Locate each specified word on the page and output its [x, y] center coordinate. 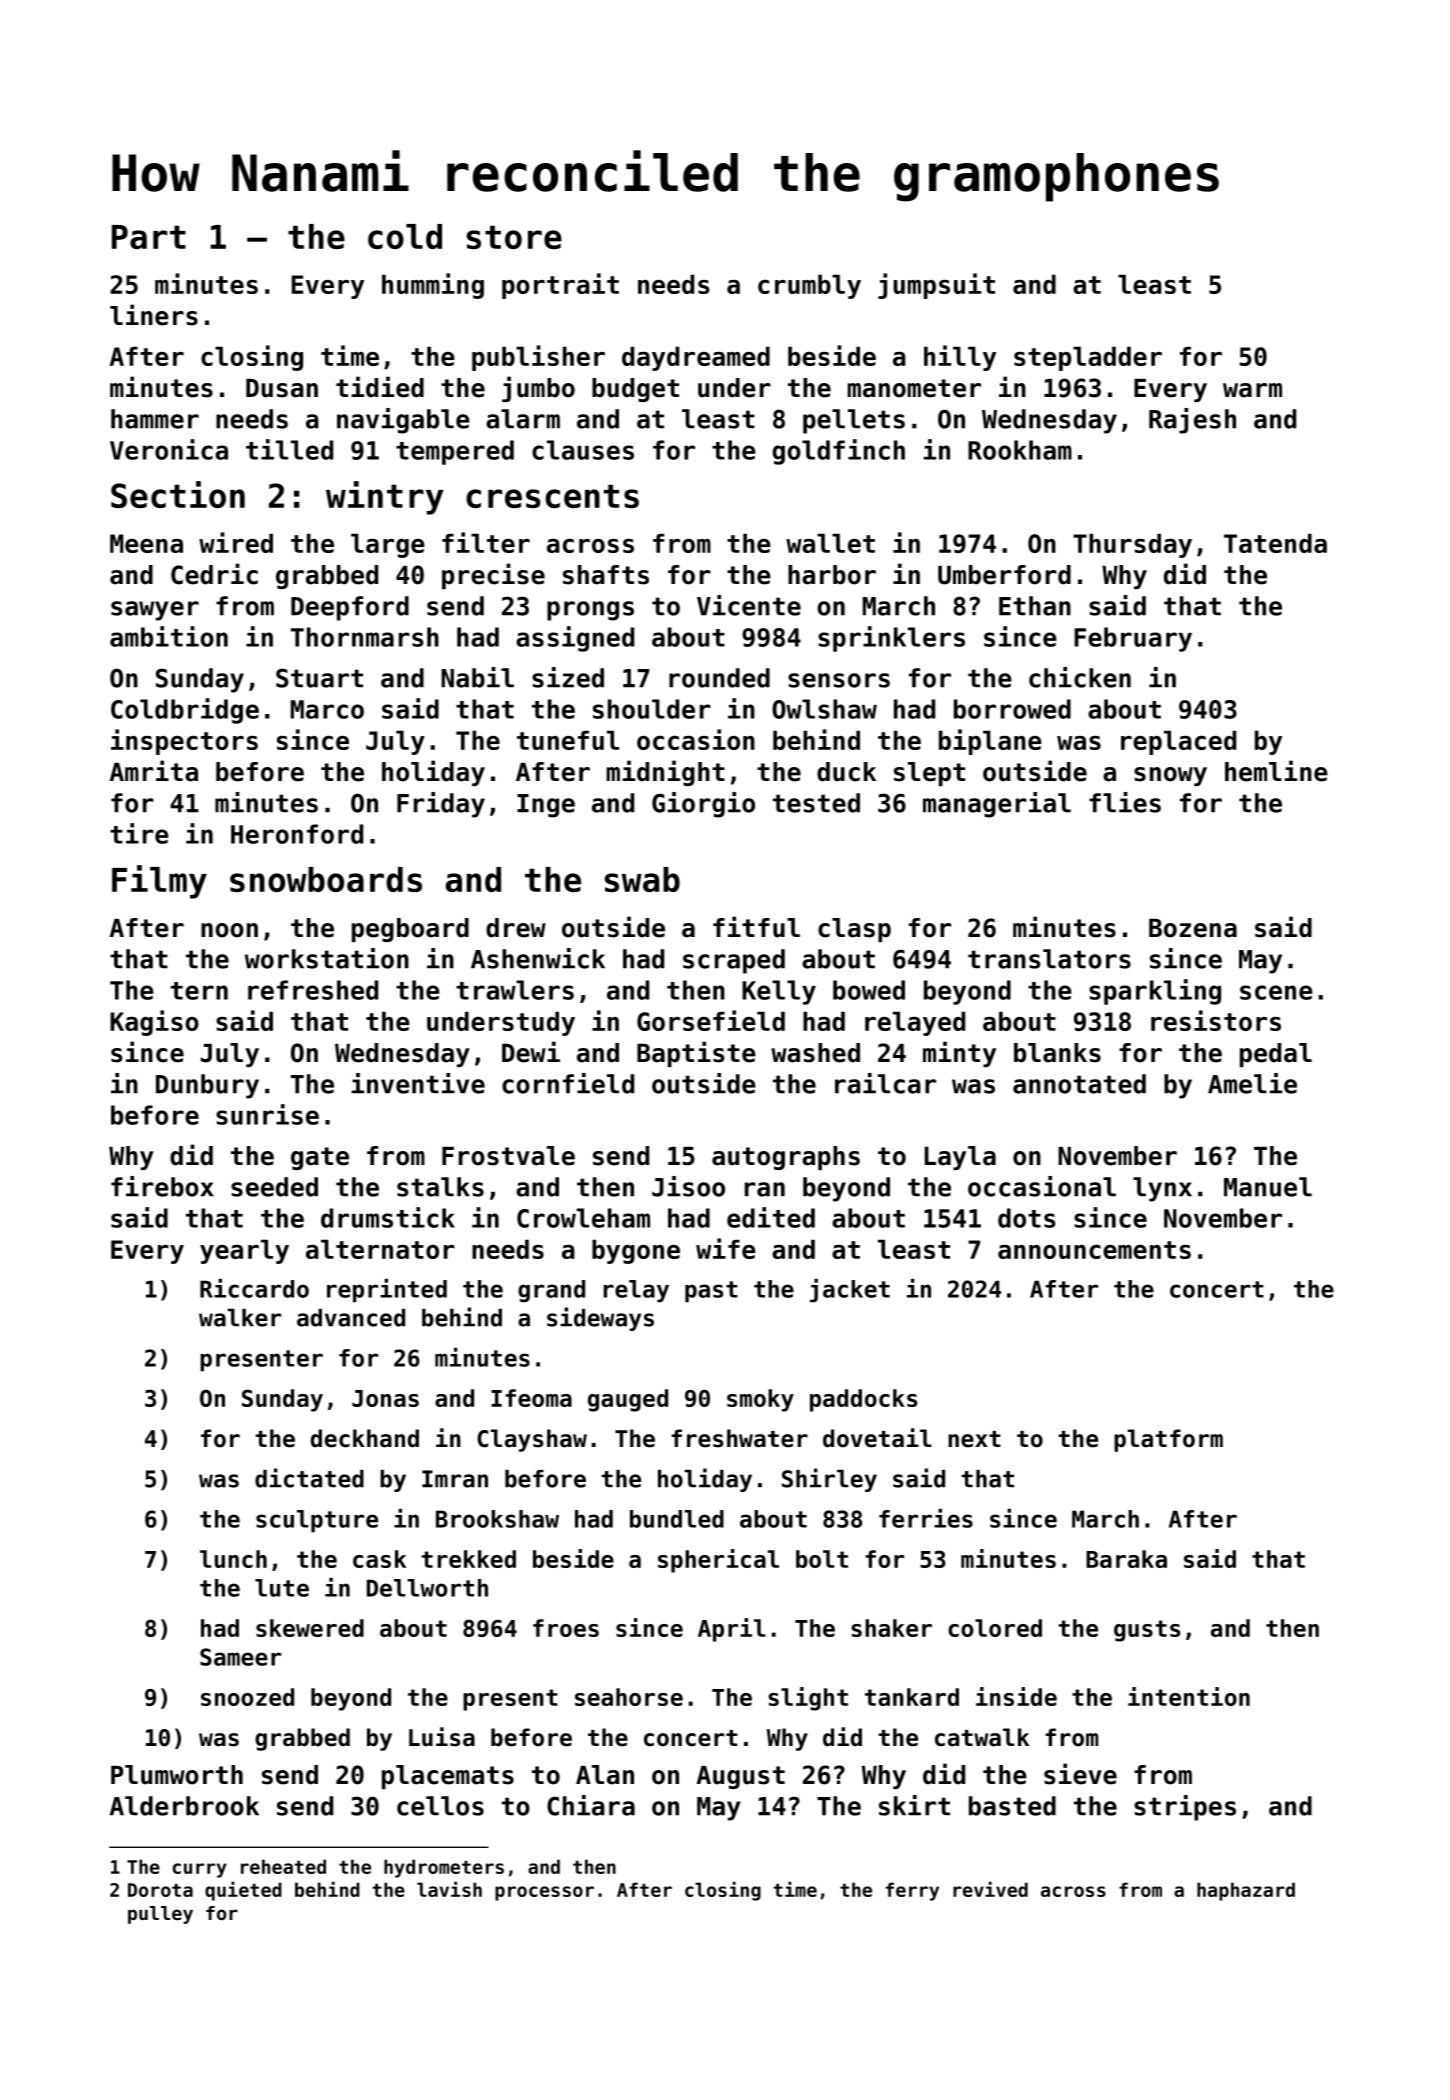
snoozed [247, 1697]
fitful [756, 927]
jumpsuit [936, 286]
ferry [912, 1891]
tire [139, 833]
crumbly [809, 286]
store [514, 237]
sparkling [1155, 992]
